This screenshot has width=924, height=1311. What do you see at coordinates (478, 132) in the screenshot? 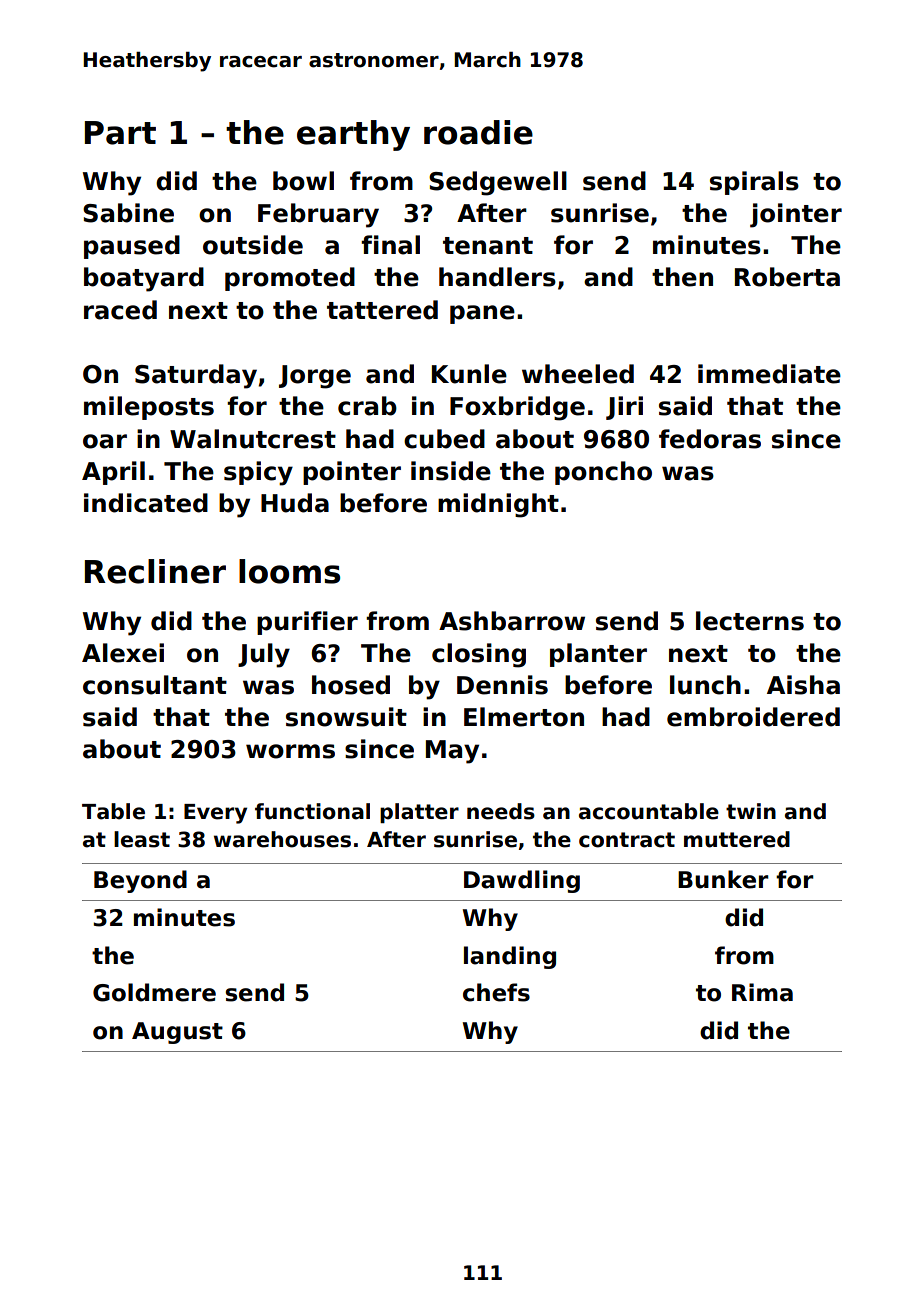
I see `roadie` at bounding box center [478, 132].
